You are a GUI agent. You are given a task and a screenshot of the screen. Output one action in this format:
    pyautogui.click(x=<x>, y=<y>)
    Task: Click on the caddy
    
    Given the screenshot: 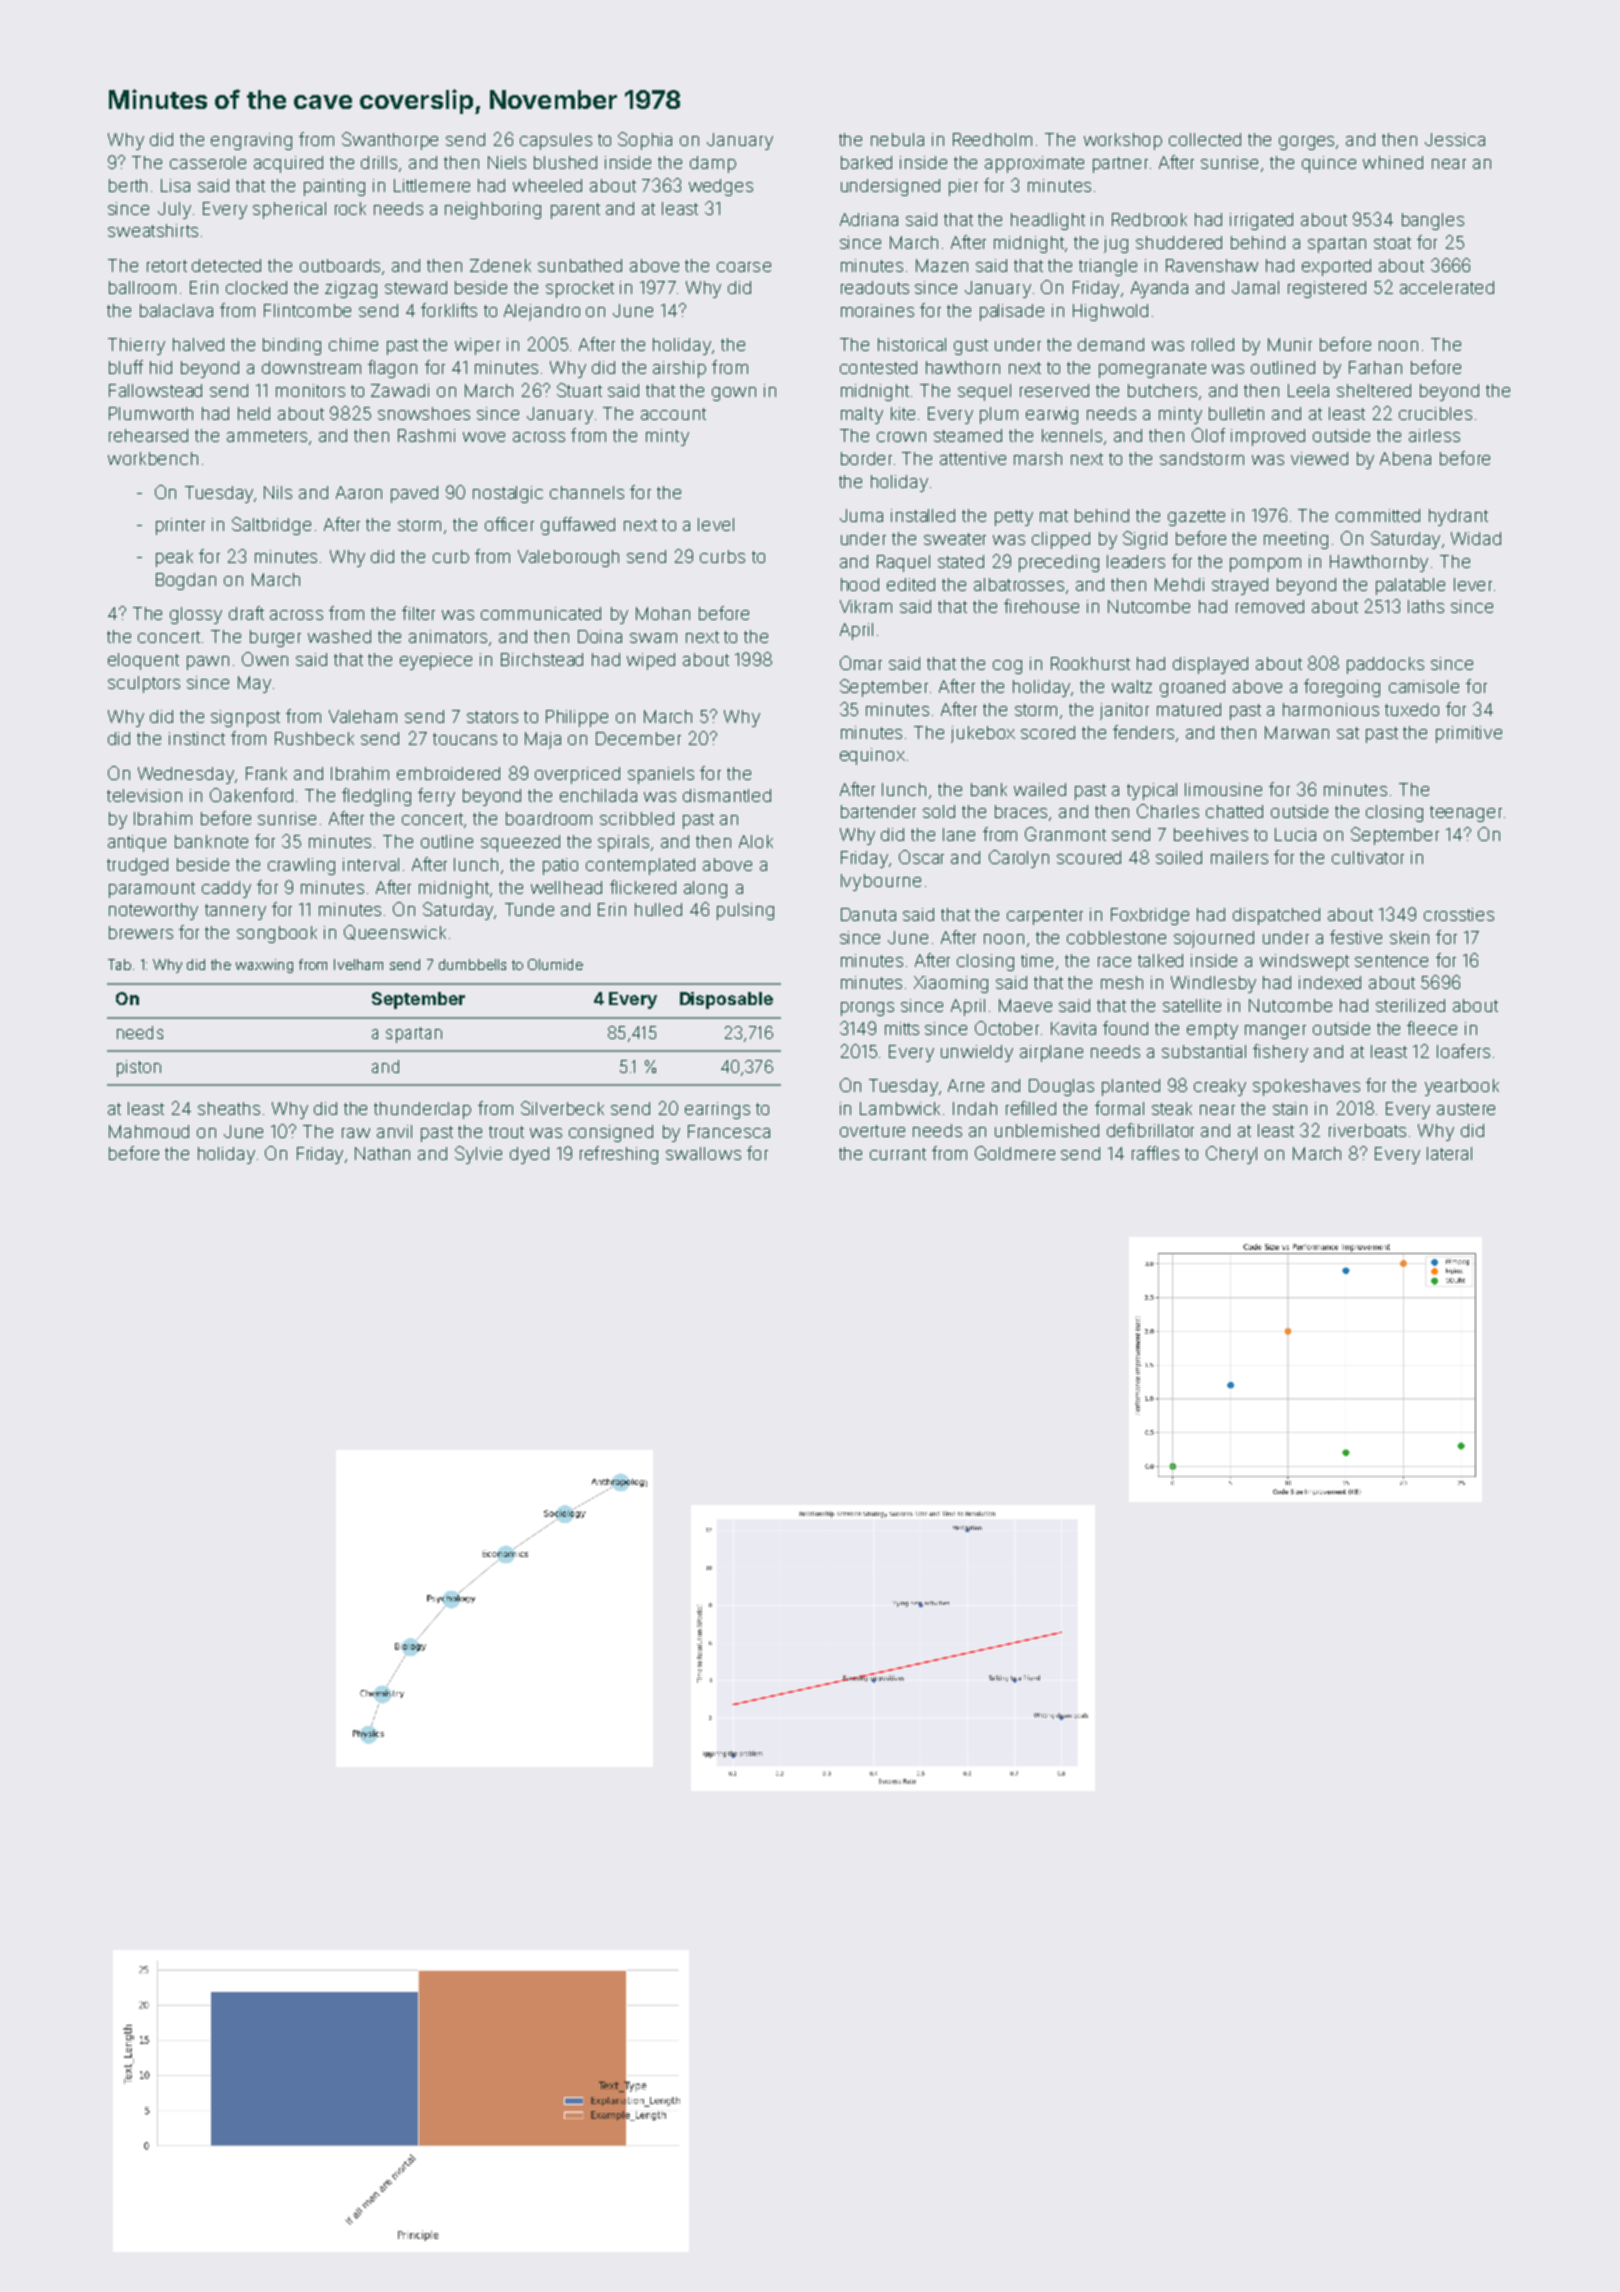 What is the action you would take?
    pyautogui.click(x=226, y=889)
